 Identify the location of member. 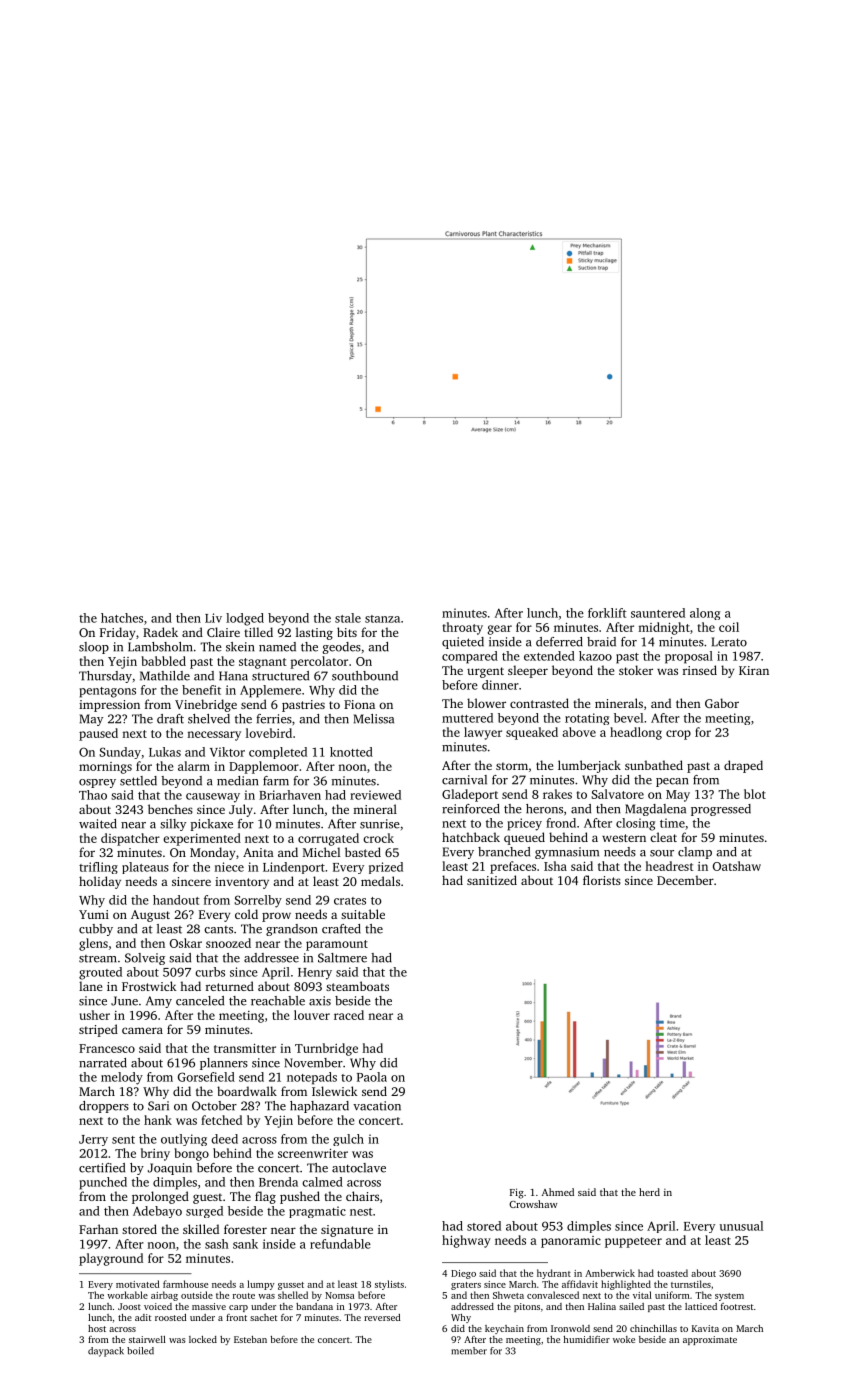
(469, 1351).
